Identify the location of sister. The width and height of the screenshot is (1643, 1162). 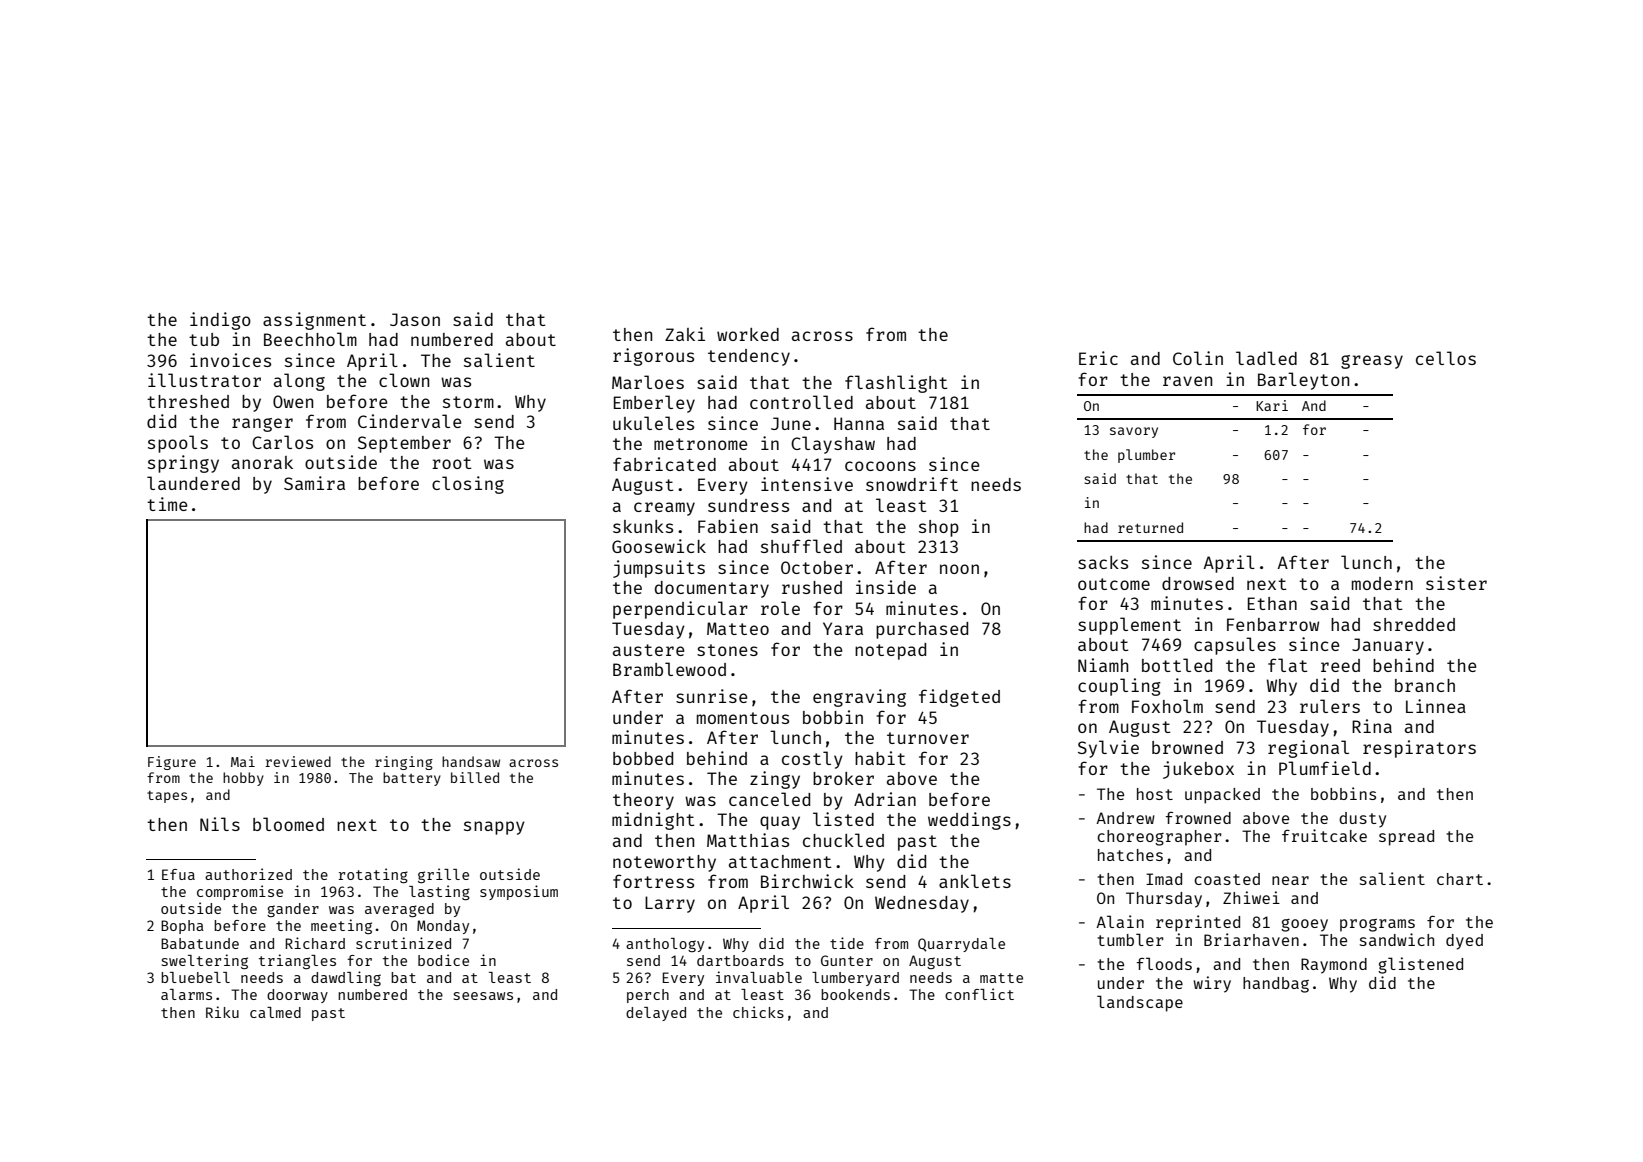
(1456, 583).
